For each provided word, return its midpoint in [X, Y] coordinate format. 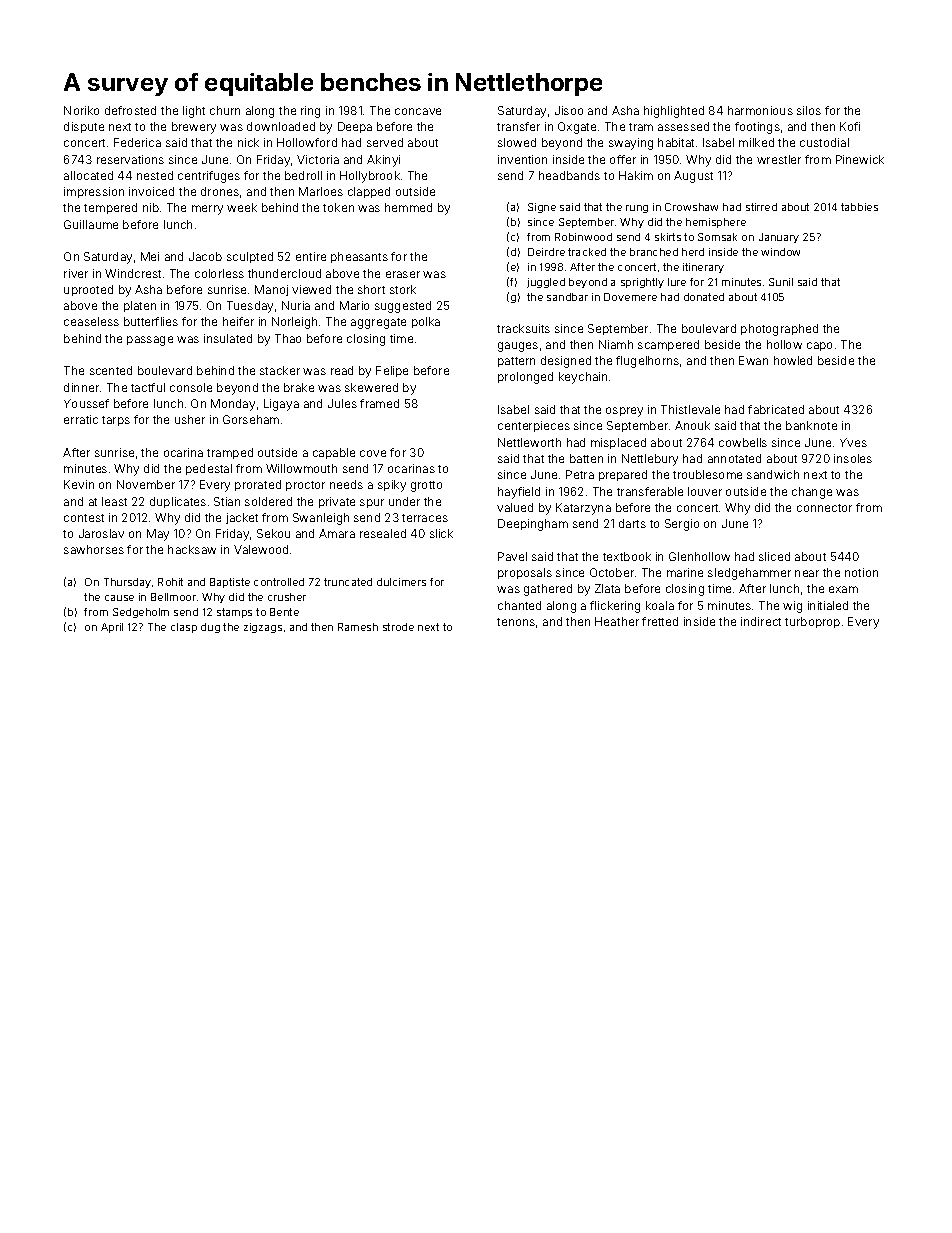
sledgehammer [749, 574]
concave [418, 111]
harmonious [760, 110]
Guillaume [91, 224]
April [112, 628]
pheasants [359, 257]
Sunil [781, 282]
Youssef [86, 403]
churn [225, 110]
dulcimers [401, 582]
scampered [668, 345]
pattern [516, 362]
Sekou [273, 533]
